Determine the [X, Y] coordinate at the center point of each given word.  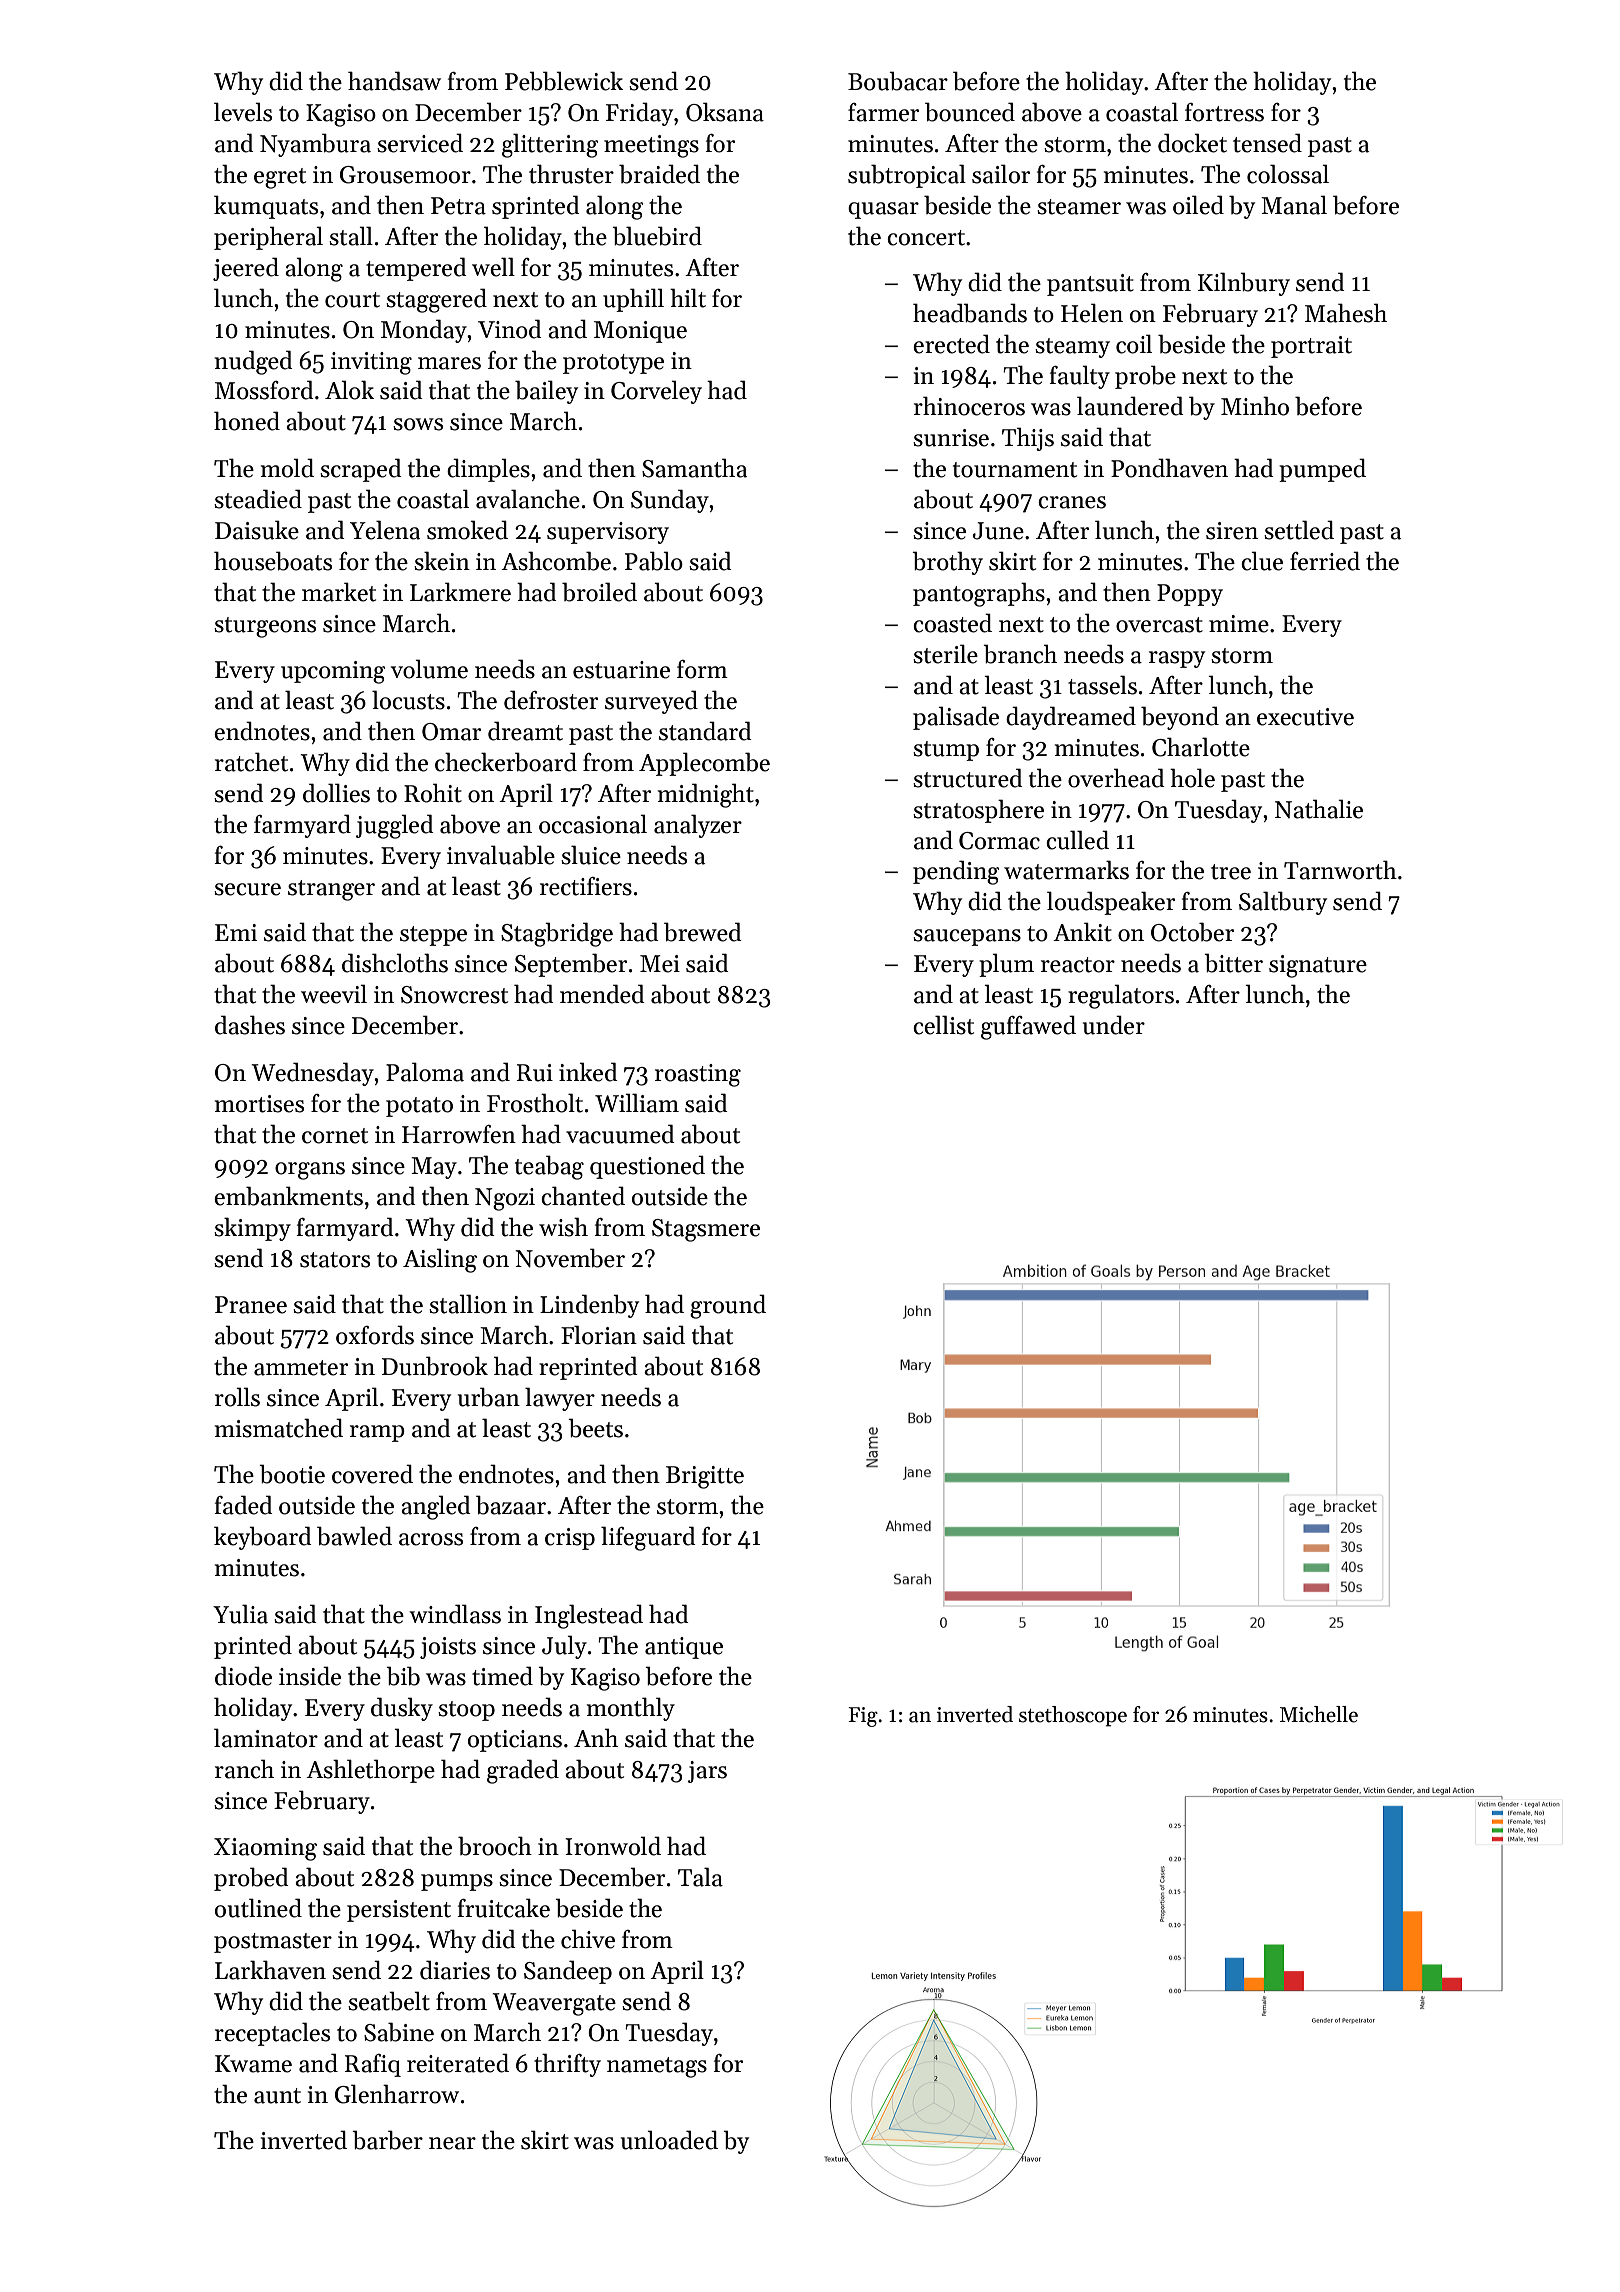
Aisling [440, 1260]
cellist [943, 1025]
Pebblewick [564, 81]
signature [1318, 966]
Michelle [1319, 1714]
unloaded [669, 2140]
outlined [258, 1908]
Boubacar [898, 81]
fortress [1224, 112]
